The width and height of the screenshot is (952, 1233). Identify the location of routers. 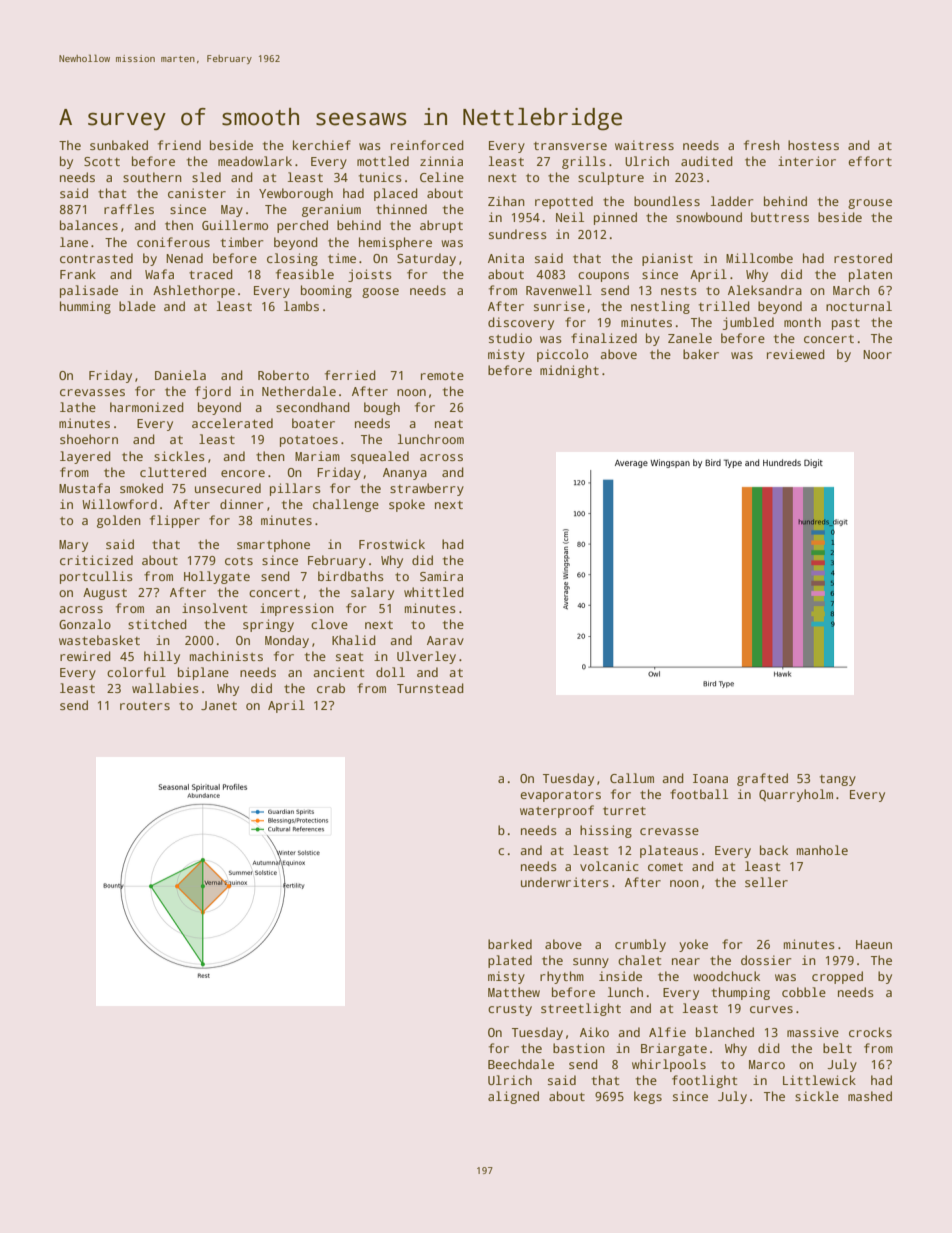
(145, 706).
